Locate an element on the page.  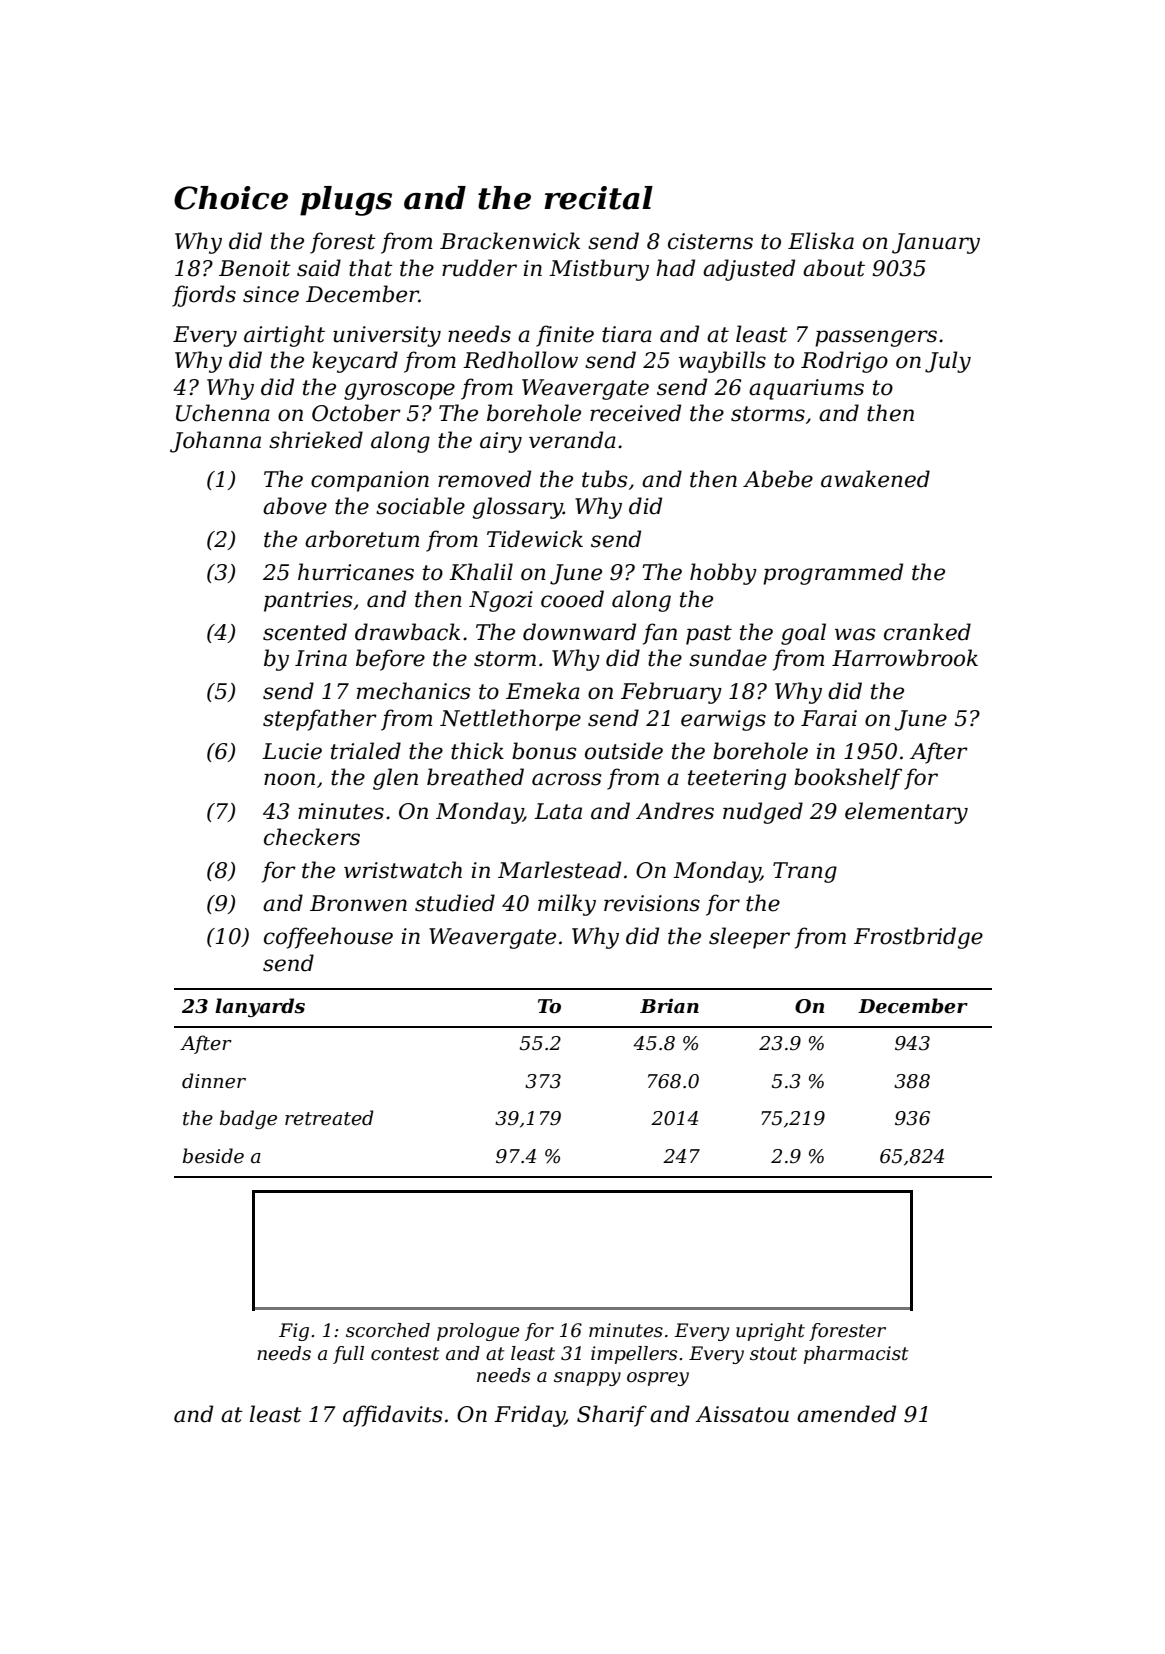
Choice is located at coordinates (231, 198).
